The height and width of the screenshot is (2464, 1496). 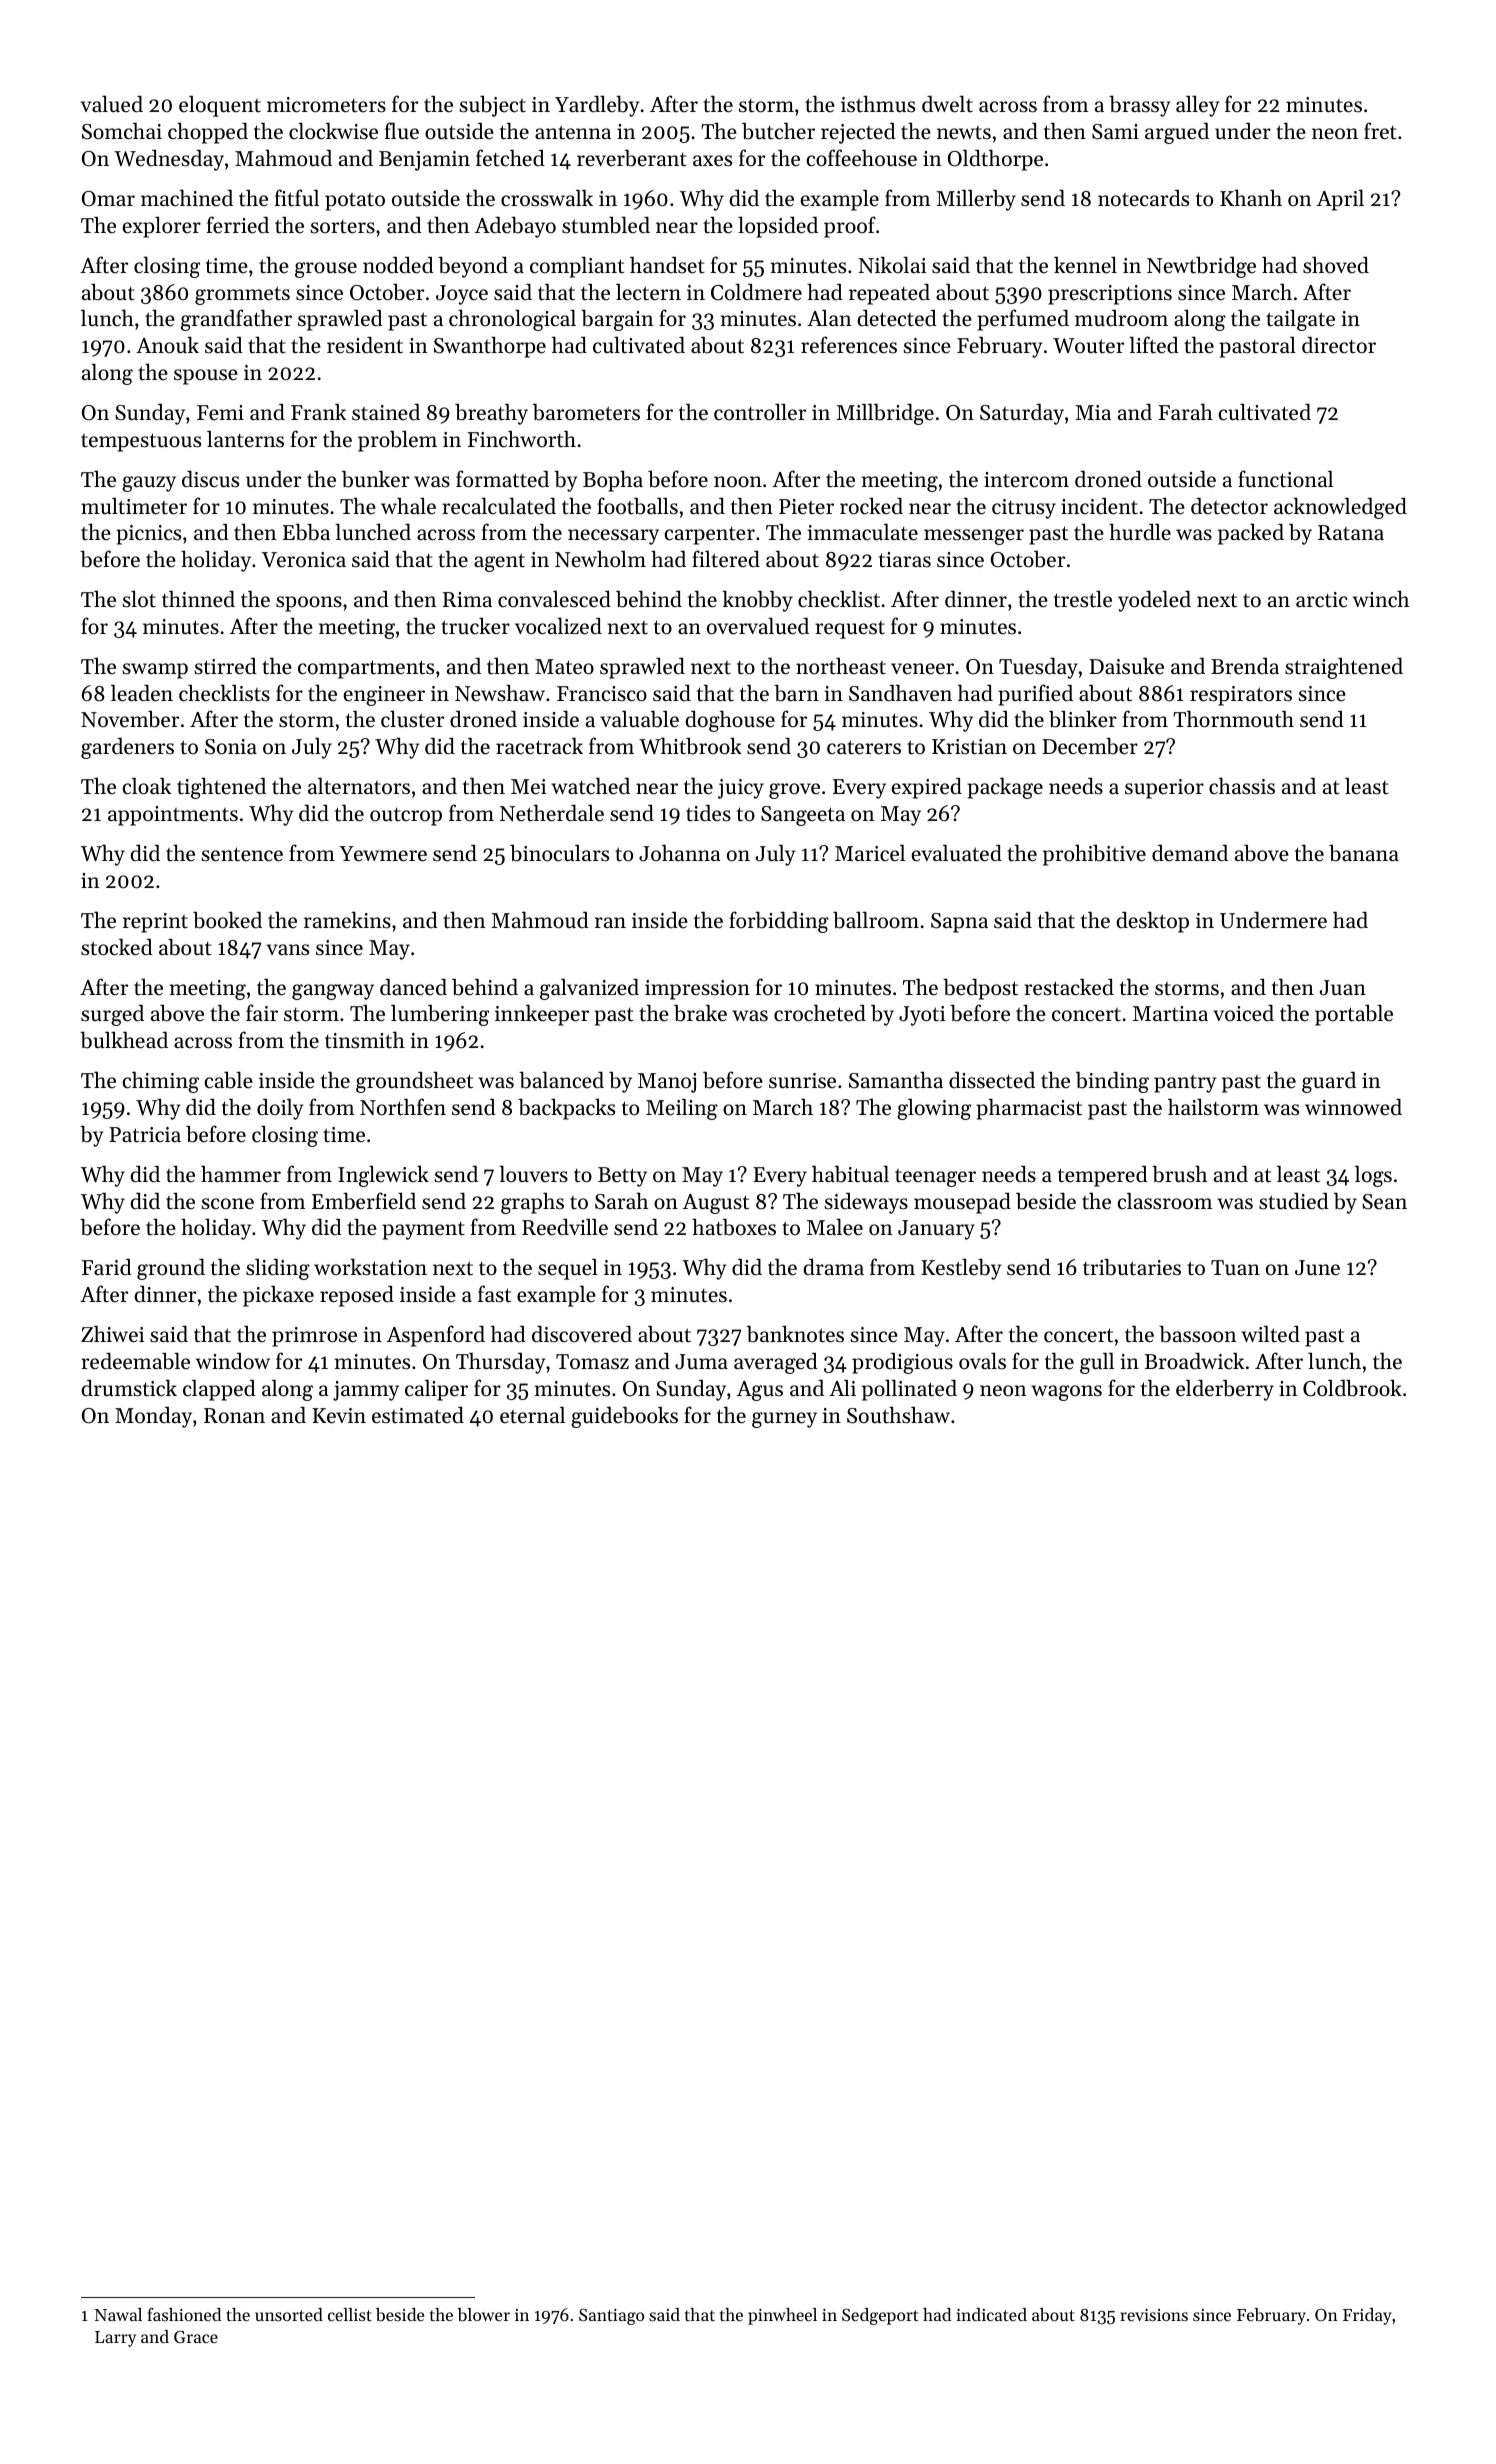 I want to click on valuable, so click(x=639, y=719).
